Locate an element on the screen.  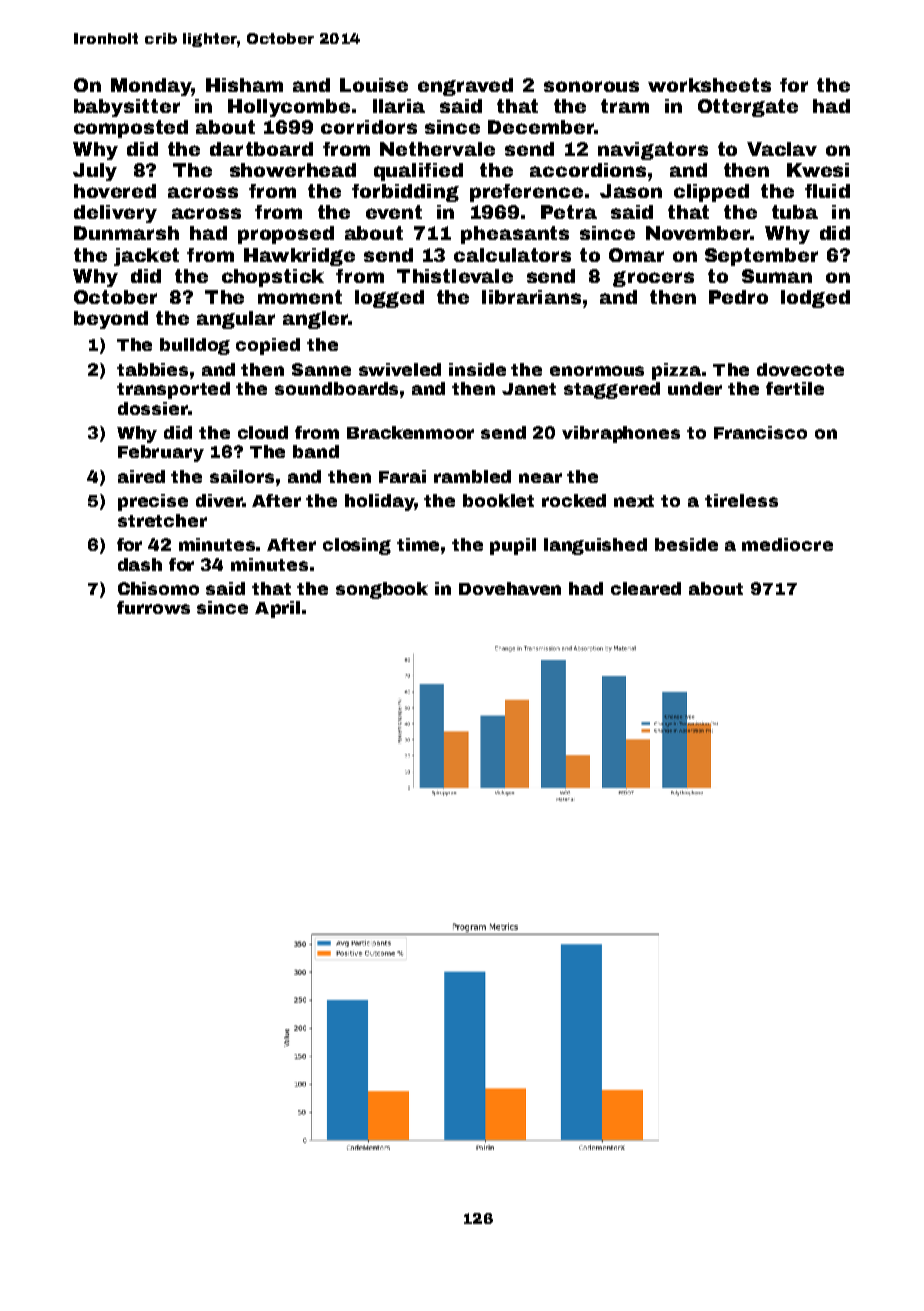
Chisomo is located at coordinates (158, 588).
